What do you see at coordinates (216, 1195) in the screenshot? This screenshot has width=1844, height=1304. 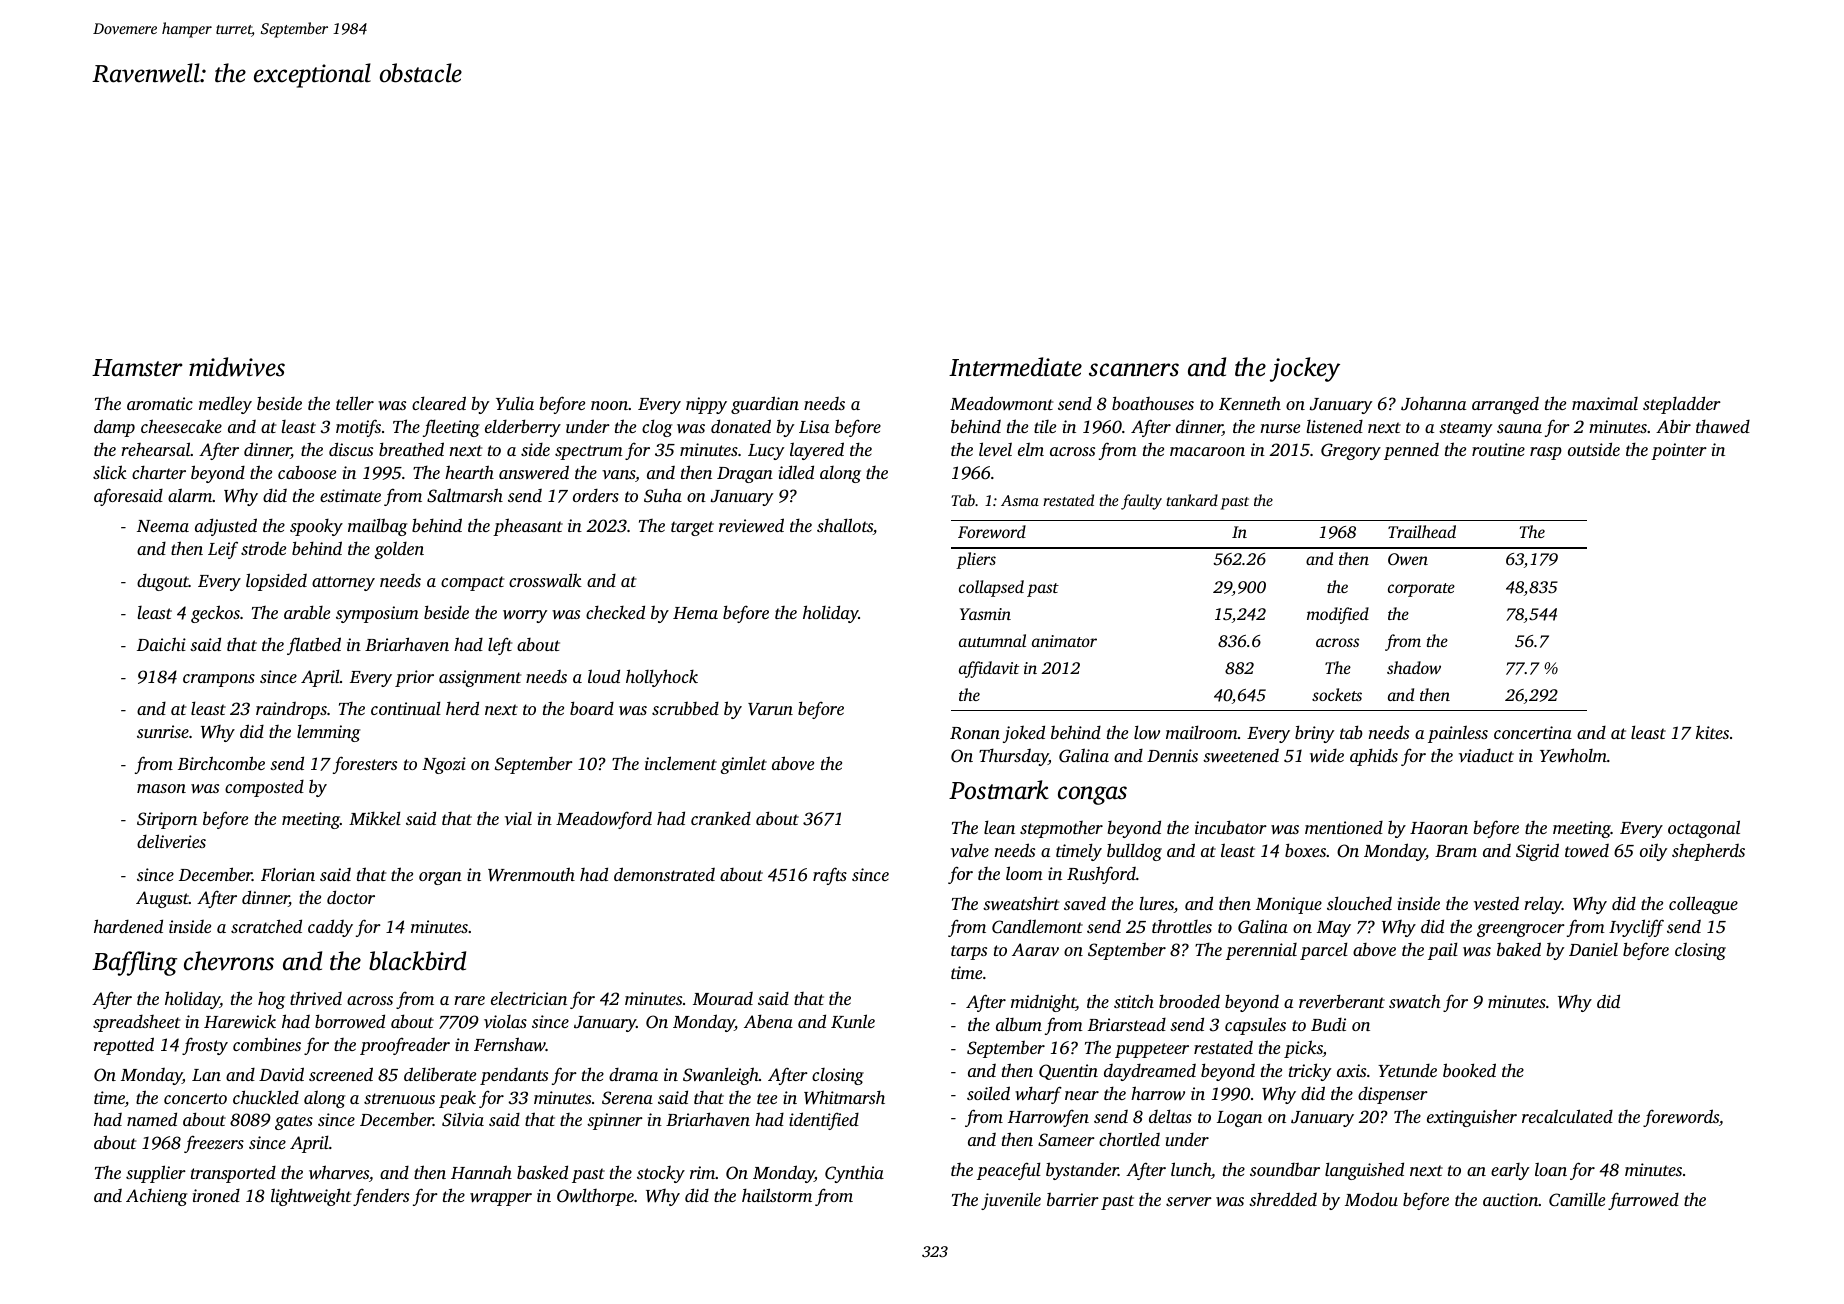 I see `ironed` at bounding box center [216, 1195].
